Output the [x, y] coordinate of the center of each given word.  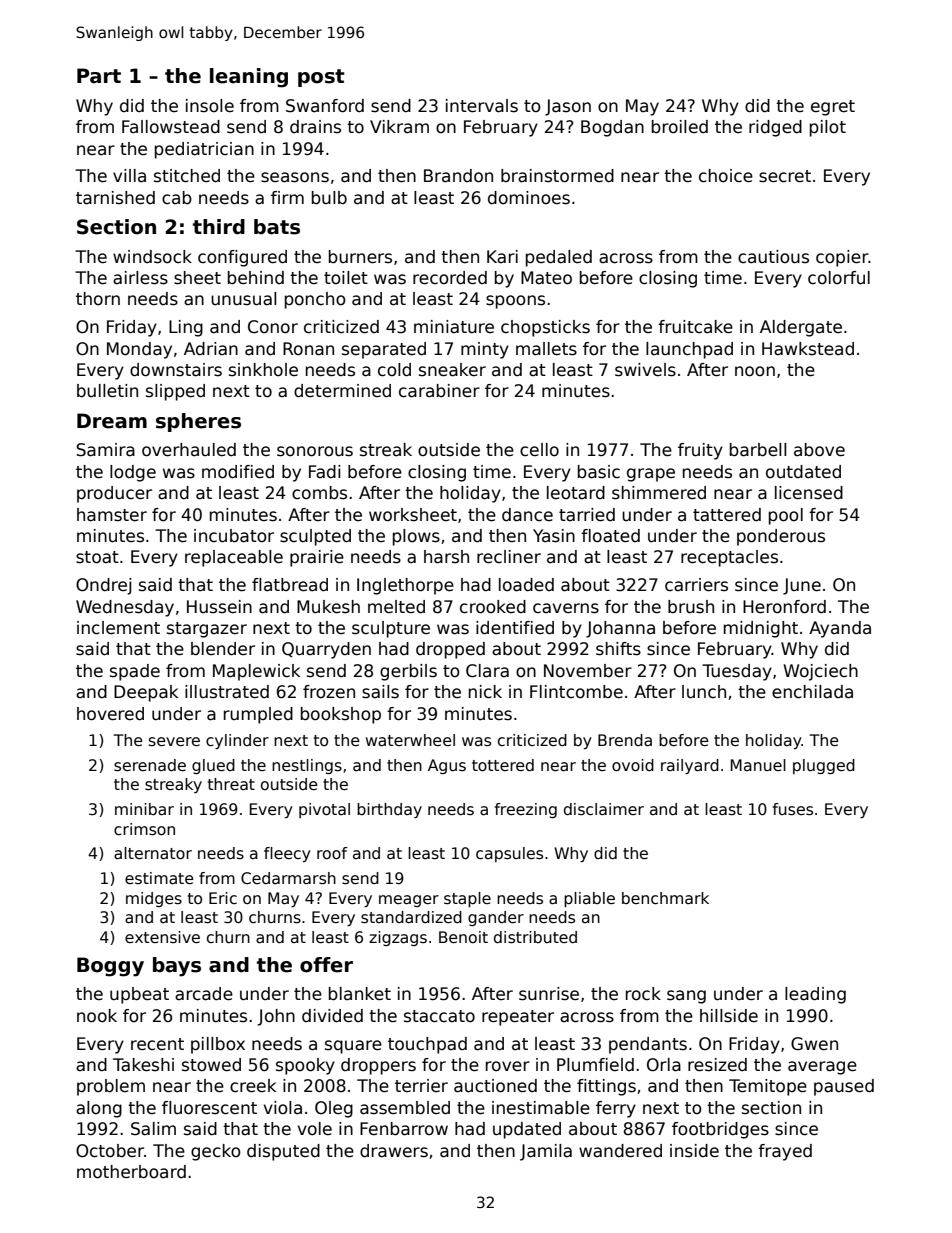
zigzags [398, 938]
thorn [98, 299]
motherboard [131, 1172]
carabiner [439, 391]
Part [99, 76]
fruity [700, 451]
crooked [493, 607]
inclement [118, 628]
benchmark [665, 898]
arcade [204, 994]
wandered [620, 1151]
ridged [775, 128]
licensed [809, 493]
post [321, 78]
